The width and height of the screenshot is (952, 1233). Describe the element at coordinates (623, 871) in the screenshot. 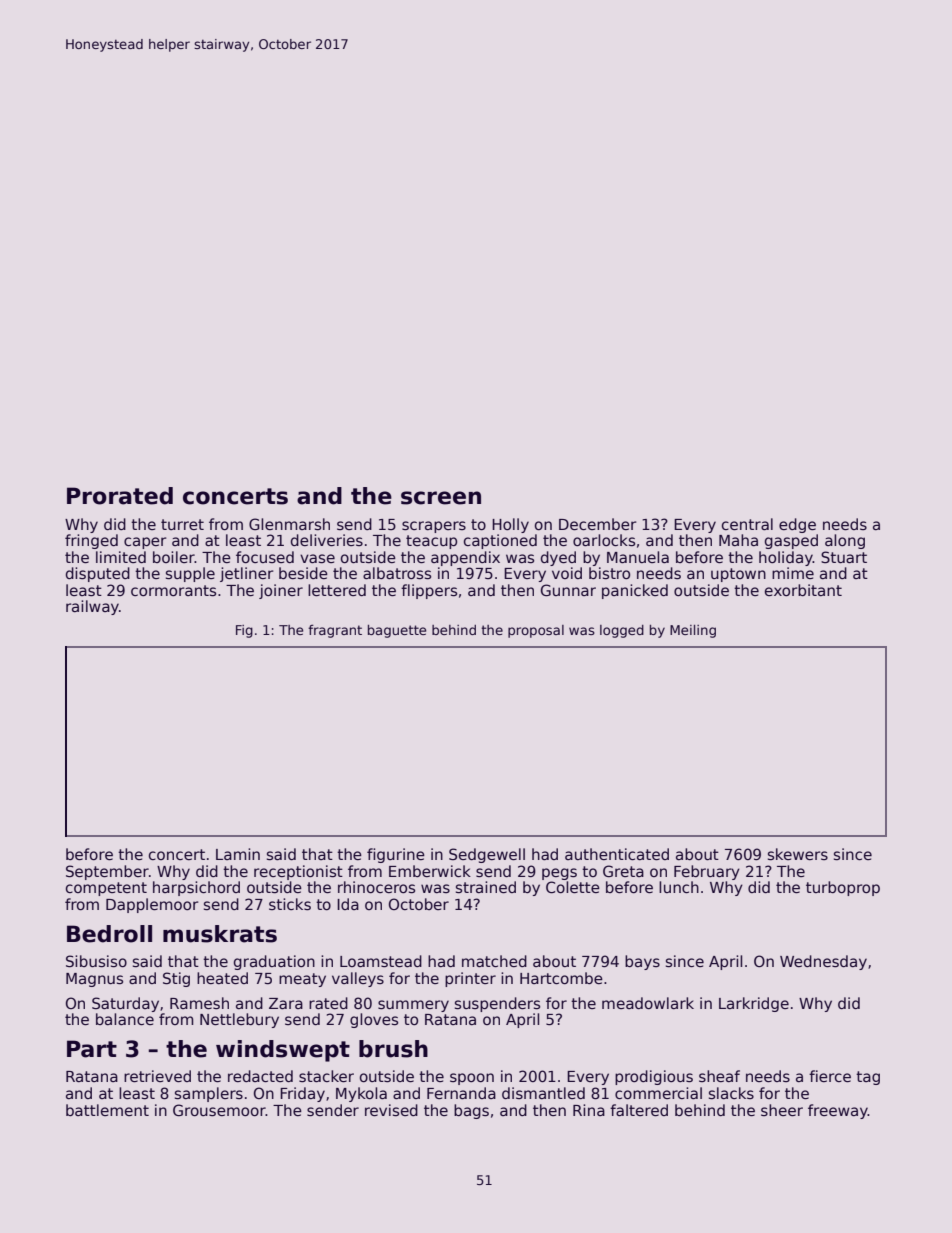

I see `Greta` at that location.
